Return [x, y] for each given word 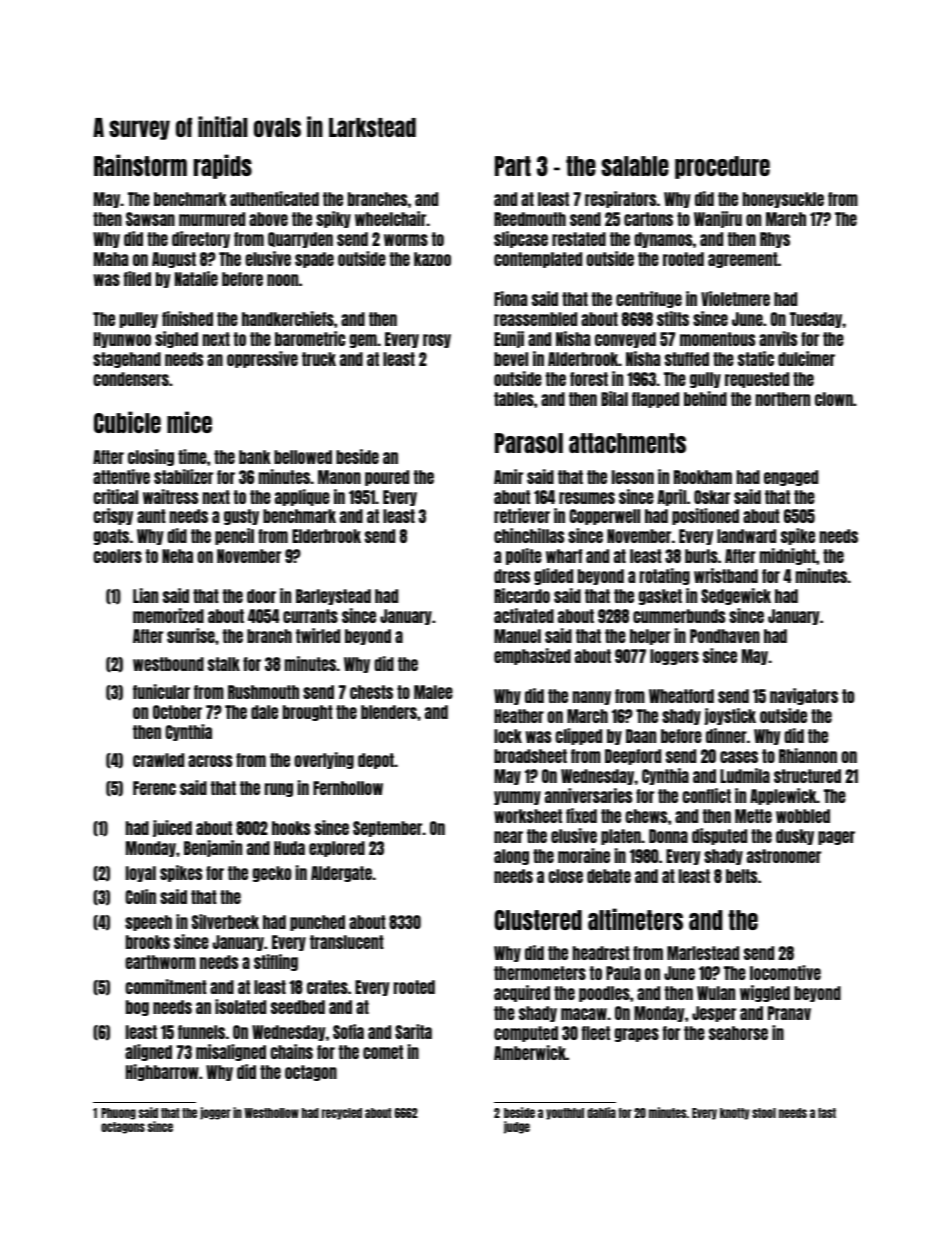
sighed [176, 339]
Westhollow [271, 1113]
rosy [437, 341]
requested [757, 380]
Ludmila [745, 775]
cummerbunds [679, 616]
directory [201, 239]
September [388, 829]
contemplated [538, 260]
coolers [117, 556]
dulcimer [806, 358]
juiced [172, 828]
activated [524, 615]
